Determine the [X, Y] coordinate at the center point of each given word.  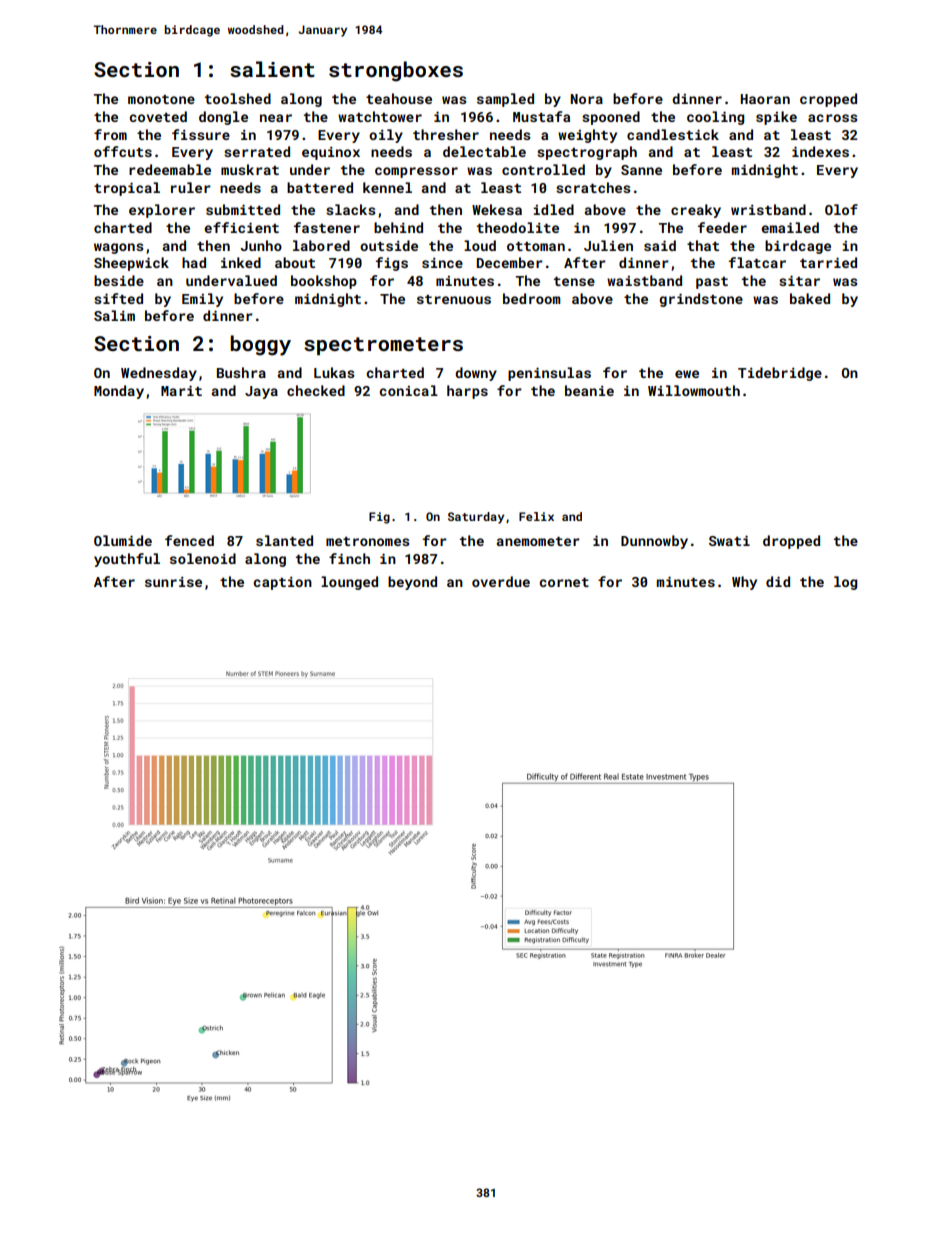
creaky [696, 211]
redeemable [170, 169]
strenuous [454, 299]
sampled [505, 100]
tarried [828, 262]
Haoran [765, 99]
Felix [536, 516]
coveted [158, 116]
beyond [412, 583]
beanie [589, 390]
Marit [181, 390]
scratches [593, 187]
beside [119, 280]
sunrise [173, 582]
